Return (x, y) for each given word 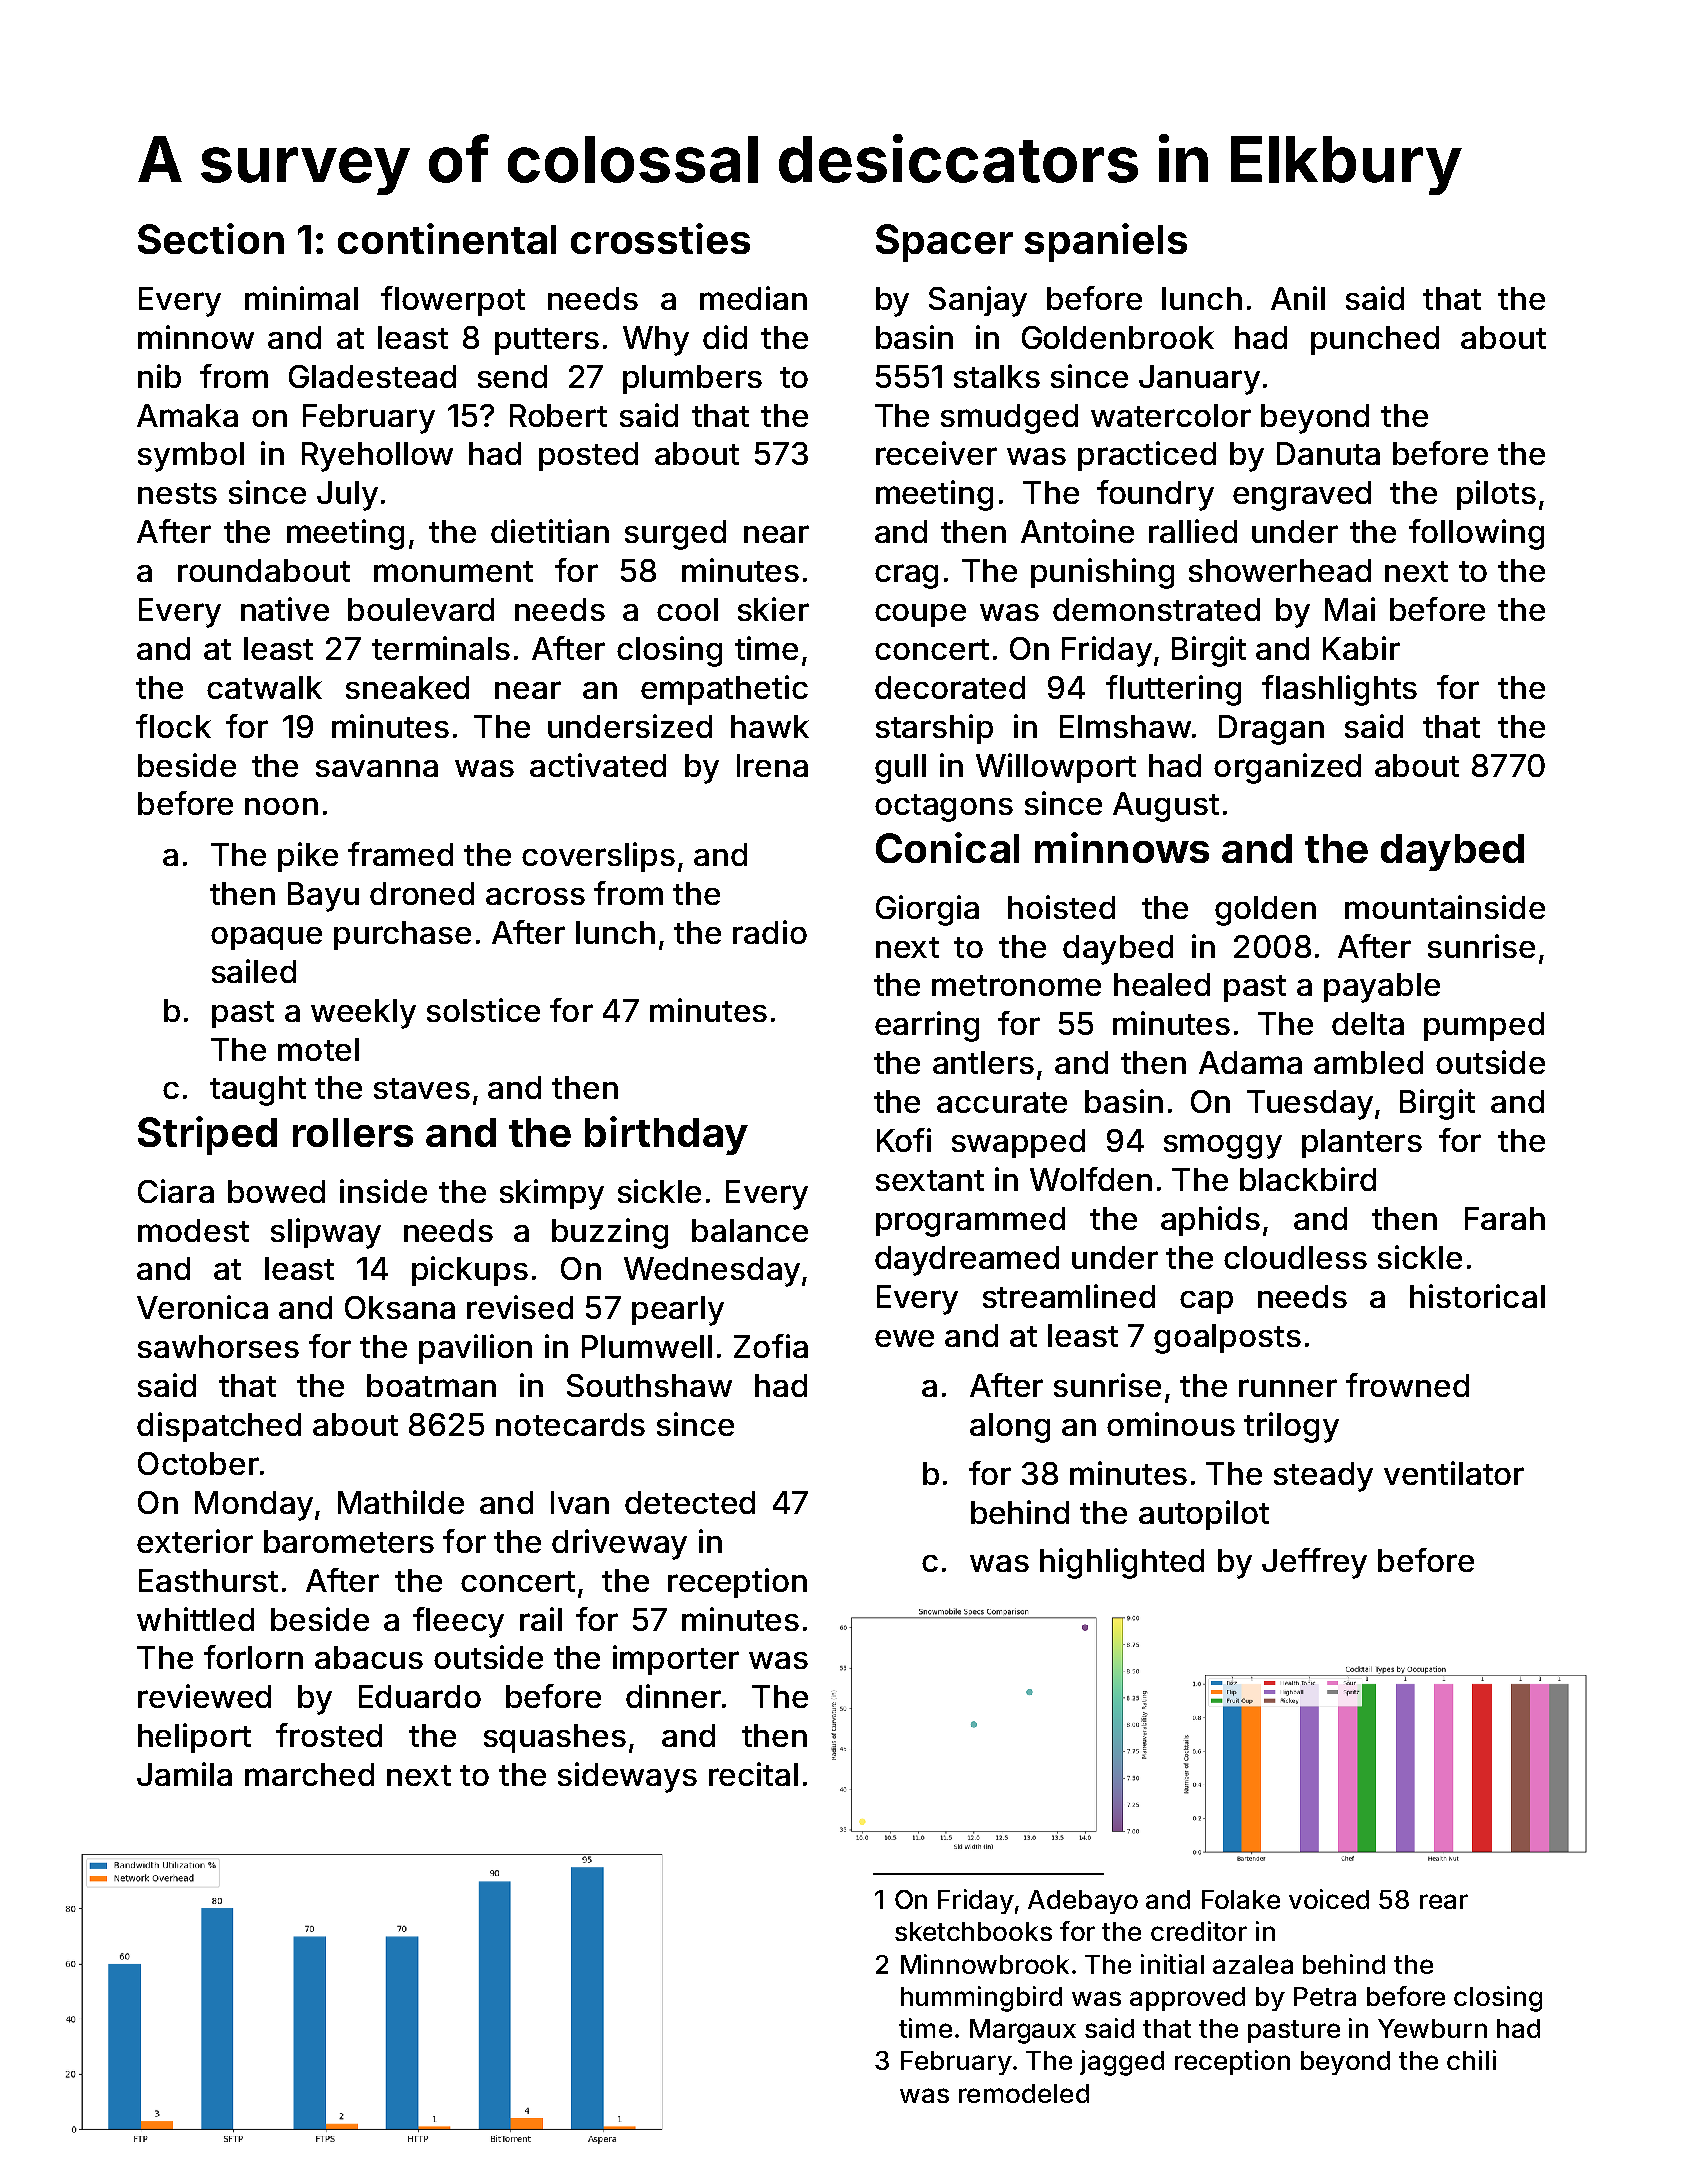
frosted (329, 1735)
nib (159, 376)
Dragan (1271, 730)
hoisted (1061, 907)
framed (400, 854)
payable (1382, 988)
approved (1187, 1999)
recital (753, 1774)
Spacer (944, 243)
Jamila (184, 1774)
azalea (1253, 1964)
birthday (666, 1135)
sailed (254, 971)
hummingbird (981, 1999)
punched (1375, 340)
